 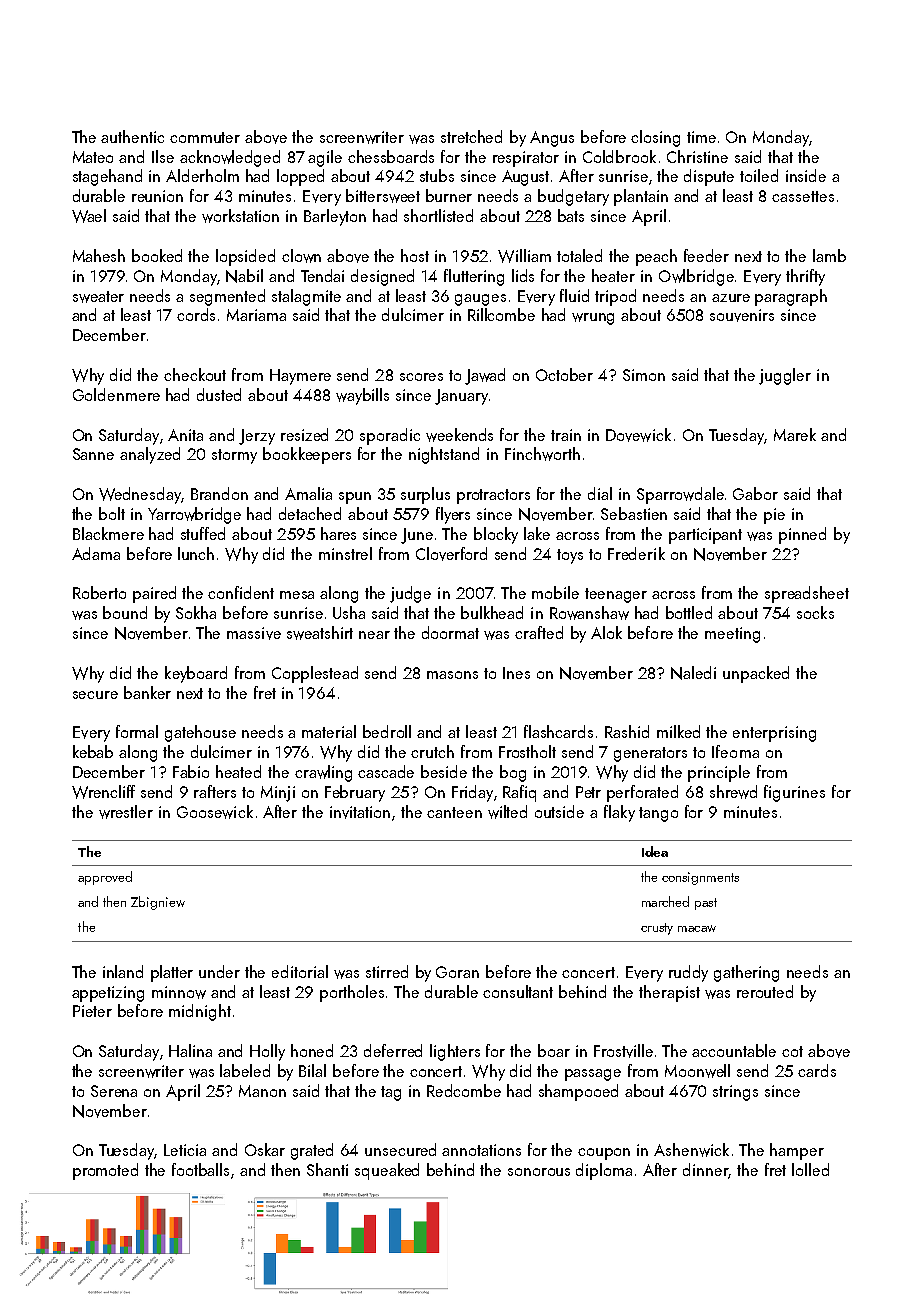 What do you see at coordinates (613, 275) in the image?
I see `heater` at bounding box center [613, 275].
